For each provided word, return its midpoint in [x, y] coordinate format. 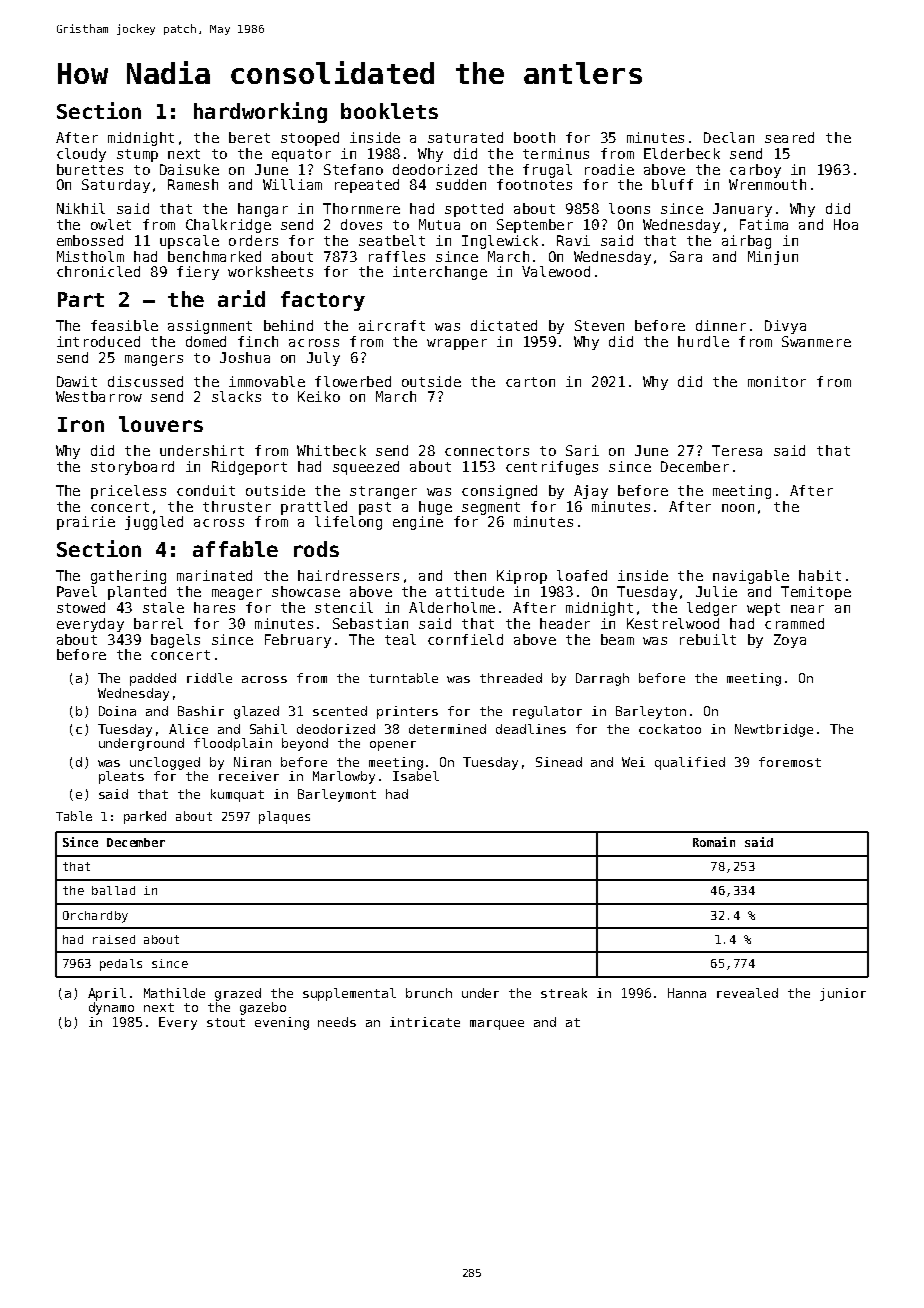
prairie [86, 523]
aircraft [392, 325]
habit [820, 575]
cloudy [81, 155]
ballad [113, 890]
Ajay [591, 492]
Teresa [737, 450]
